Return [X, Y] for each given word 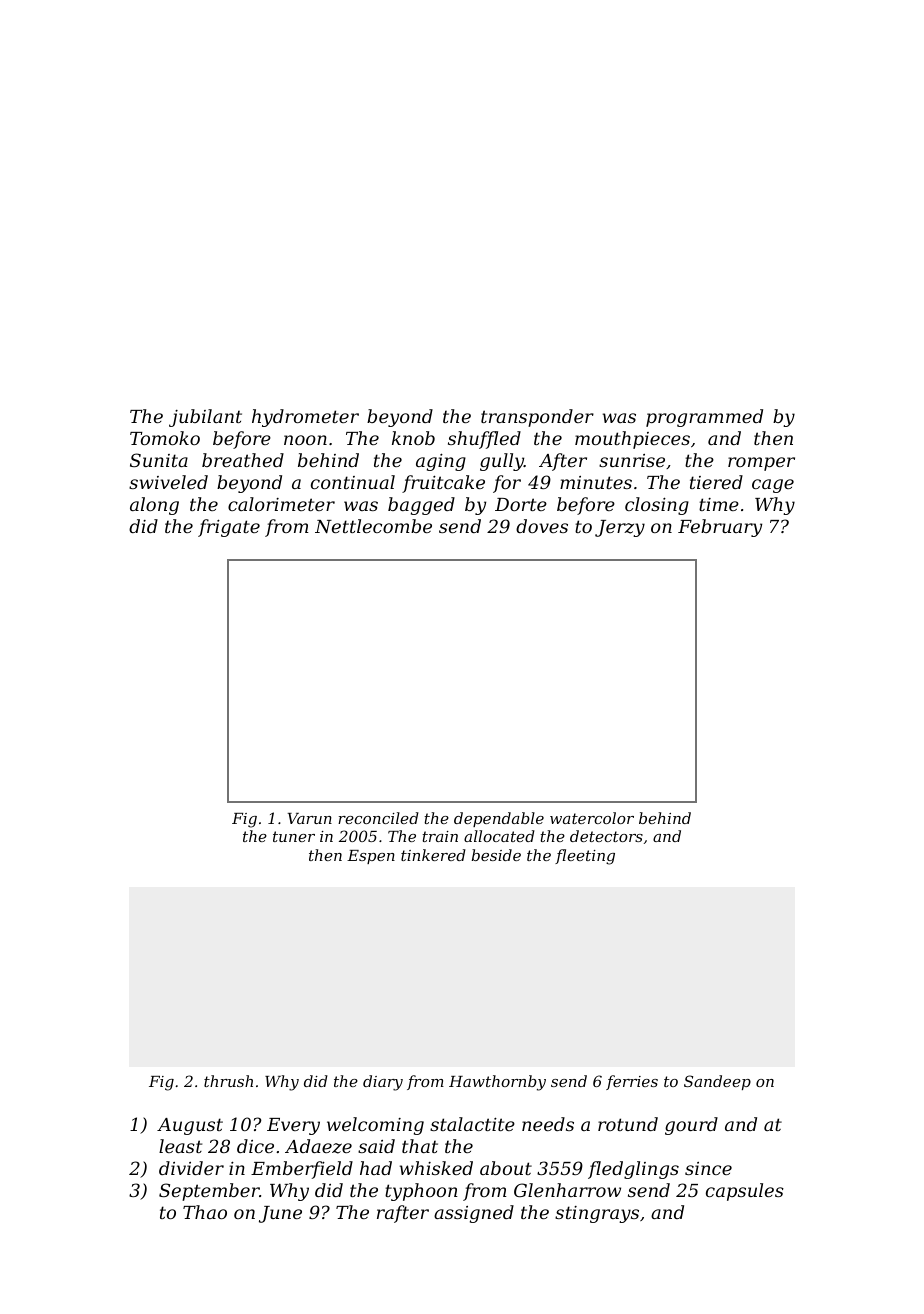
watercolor [592, 818]
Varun [310, 818]
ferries [632, 1082]
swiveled [168, 482]
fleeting [585, 857]
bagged [421, 506]
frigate [229, 528]
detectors [606, 836]
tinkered [433, 855]
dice [255, 1146]
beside [496, 855]
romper [761, 464]
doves [542, 526]
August [190, 1126]
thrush [228, 1081]
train [440, 836]
